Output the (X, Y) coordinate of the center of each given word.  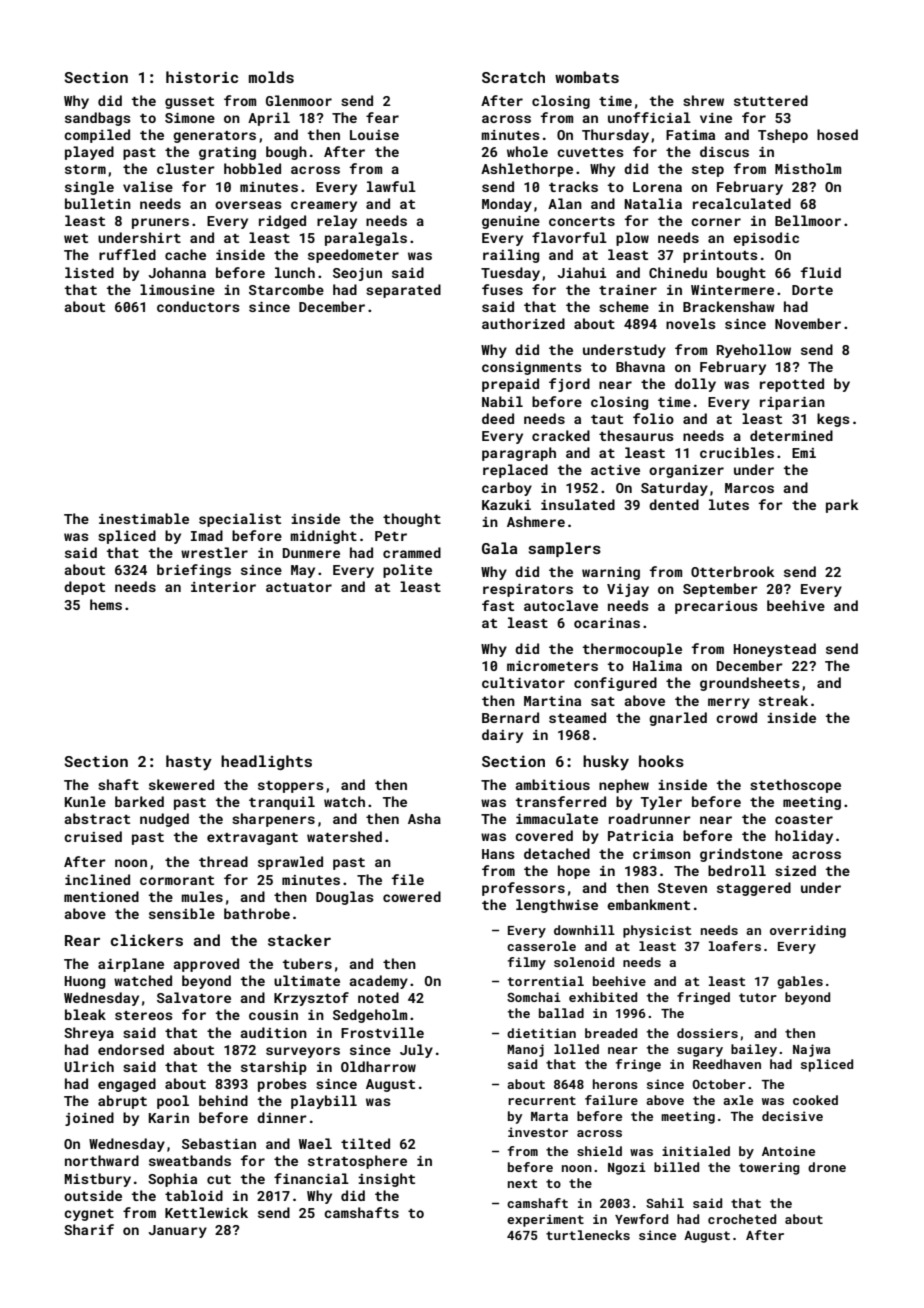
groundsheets (750, 684)
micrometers (552, 666)
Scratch (513, 77)
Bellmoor (808, 220)
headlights (266, 762)
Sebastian (219, 1143)
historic (202, 77)
